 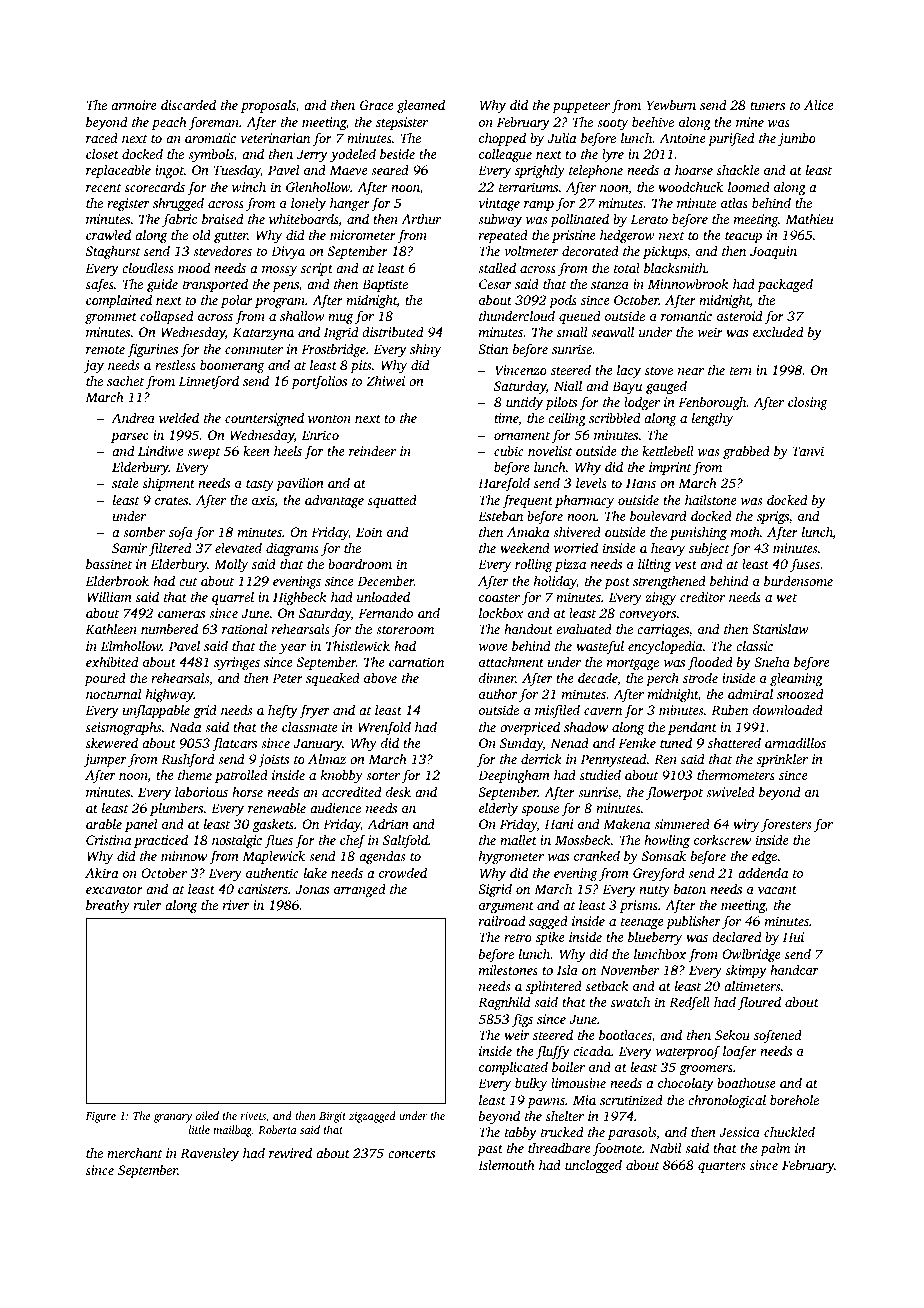 What do you see at coordinates (109, 563) in the screenshot?
I see `bassinet` at bounding box center [109, 563].
